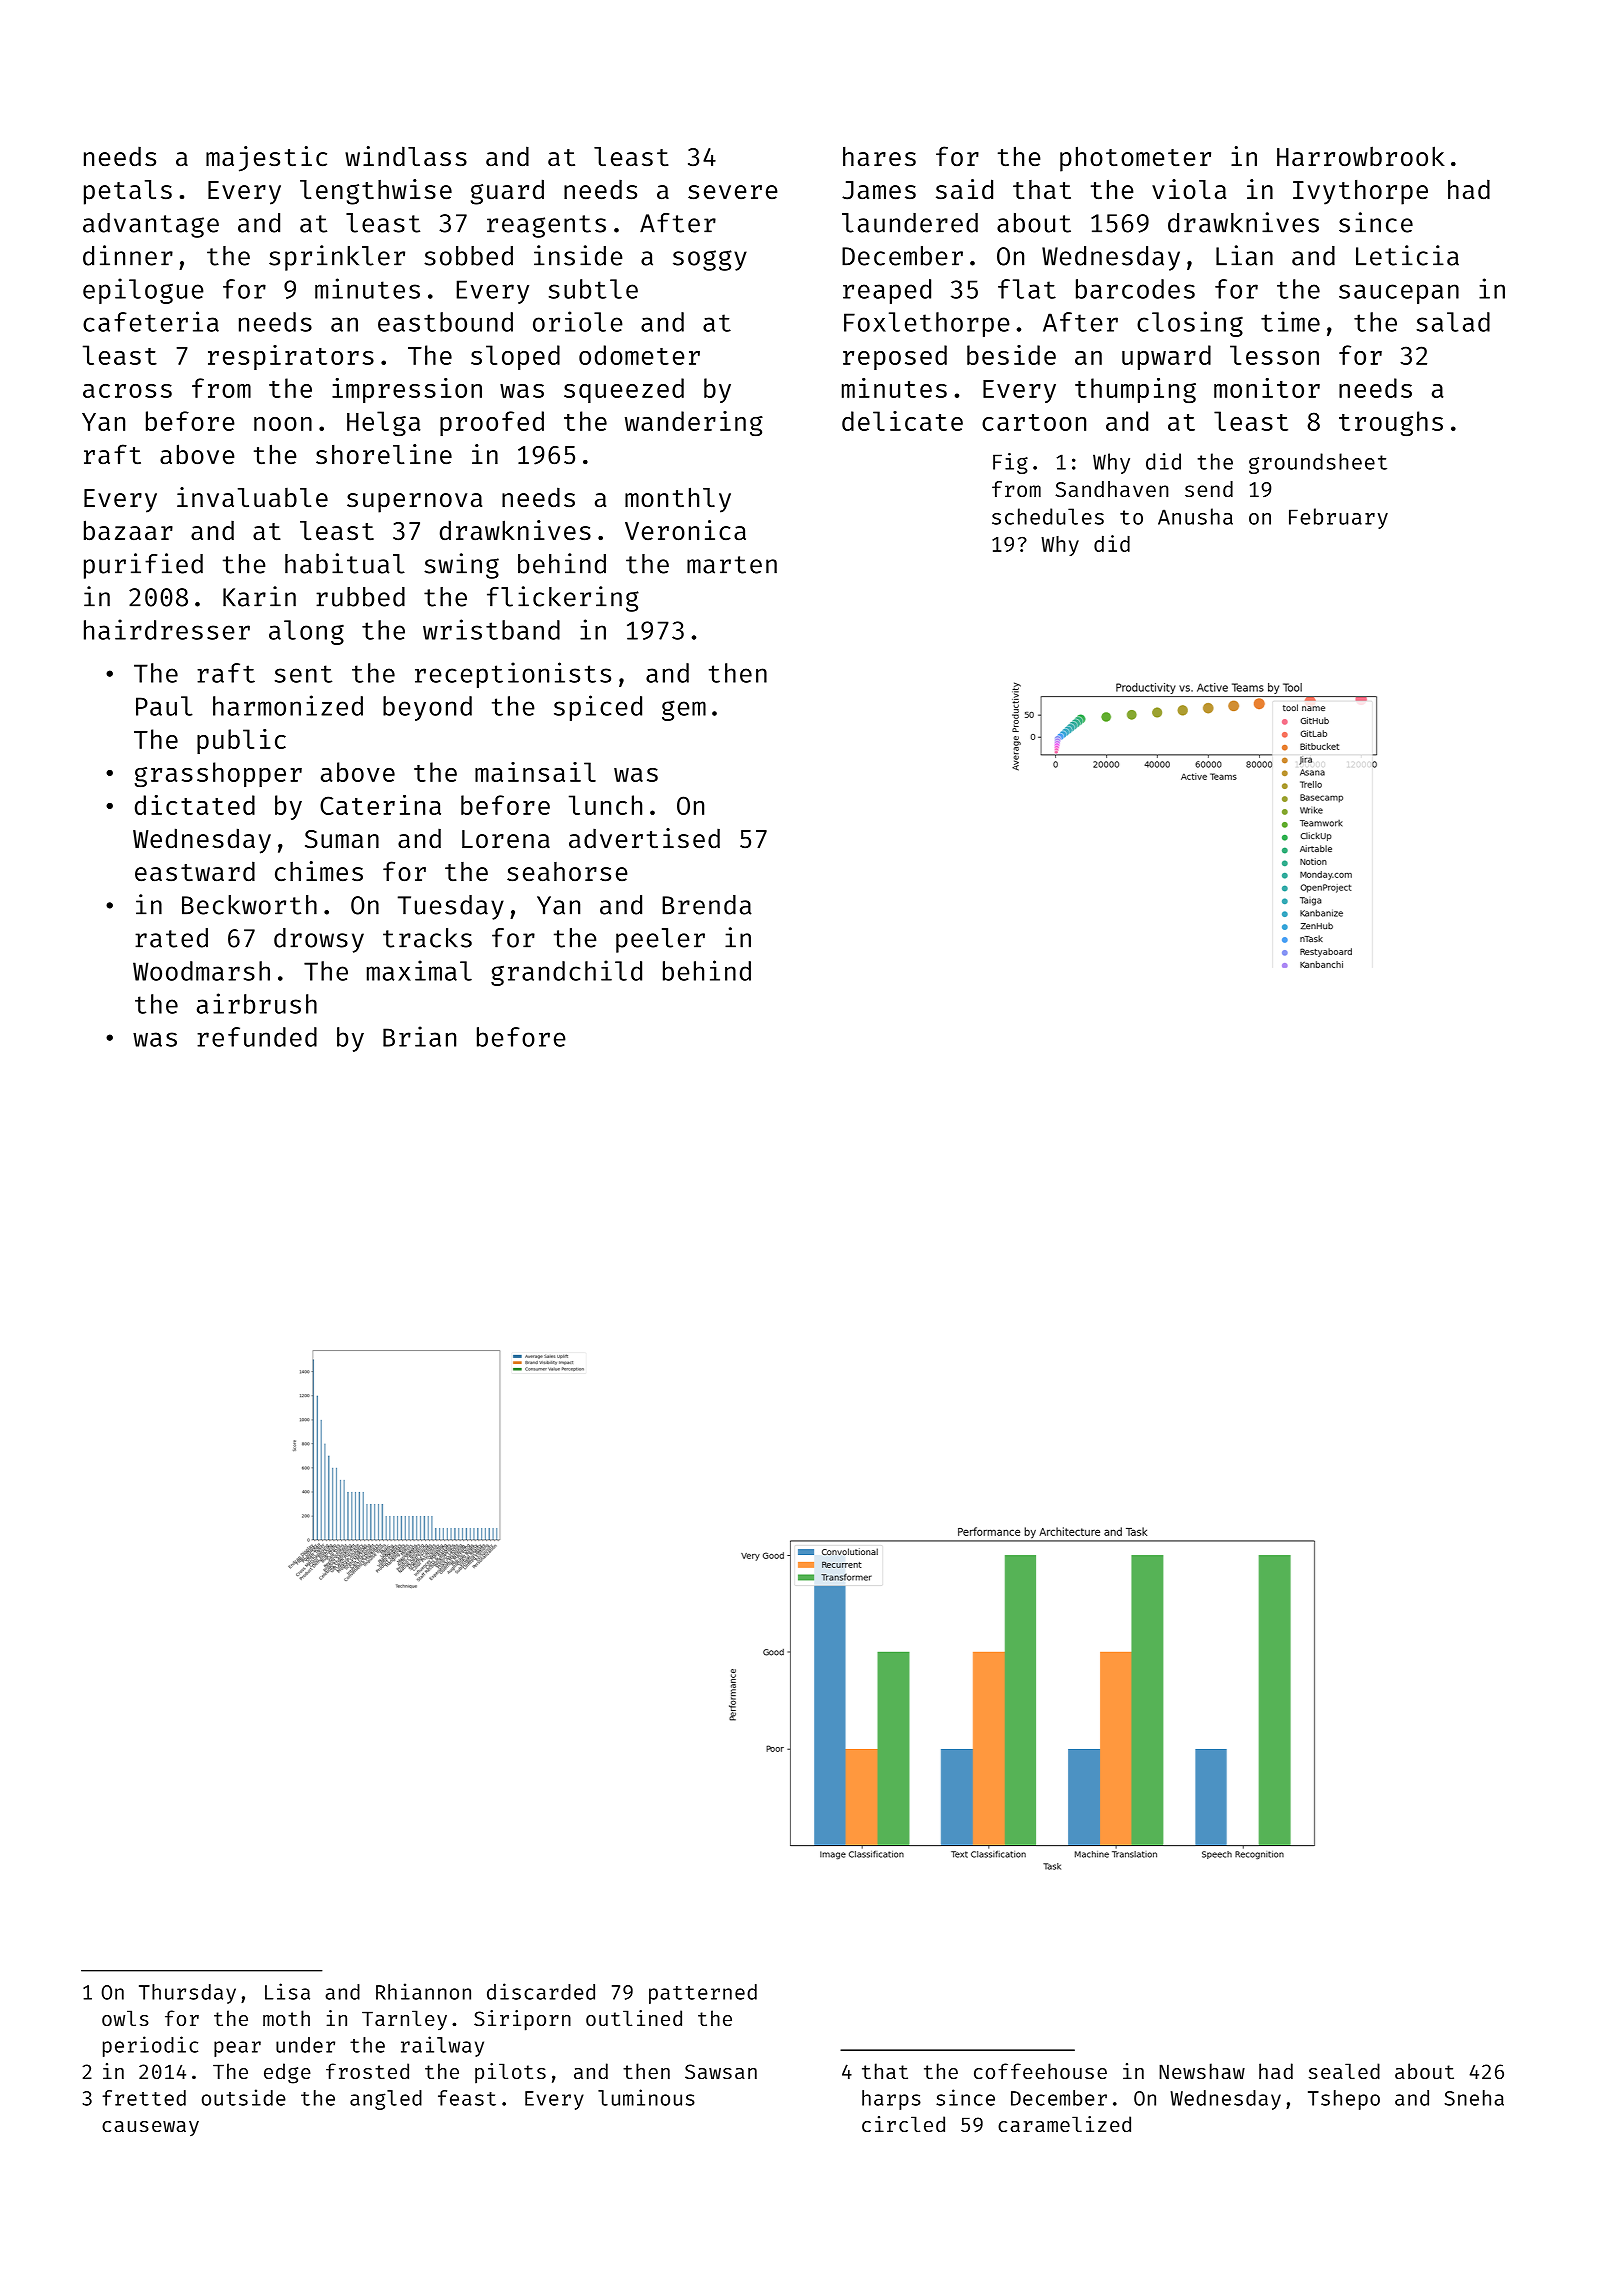 Image resolution: width=1620 pixels, height=2292 pixels. Describe the element at coordinates (125, 2018) in the image. I see `owls` at that location.
